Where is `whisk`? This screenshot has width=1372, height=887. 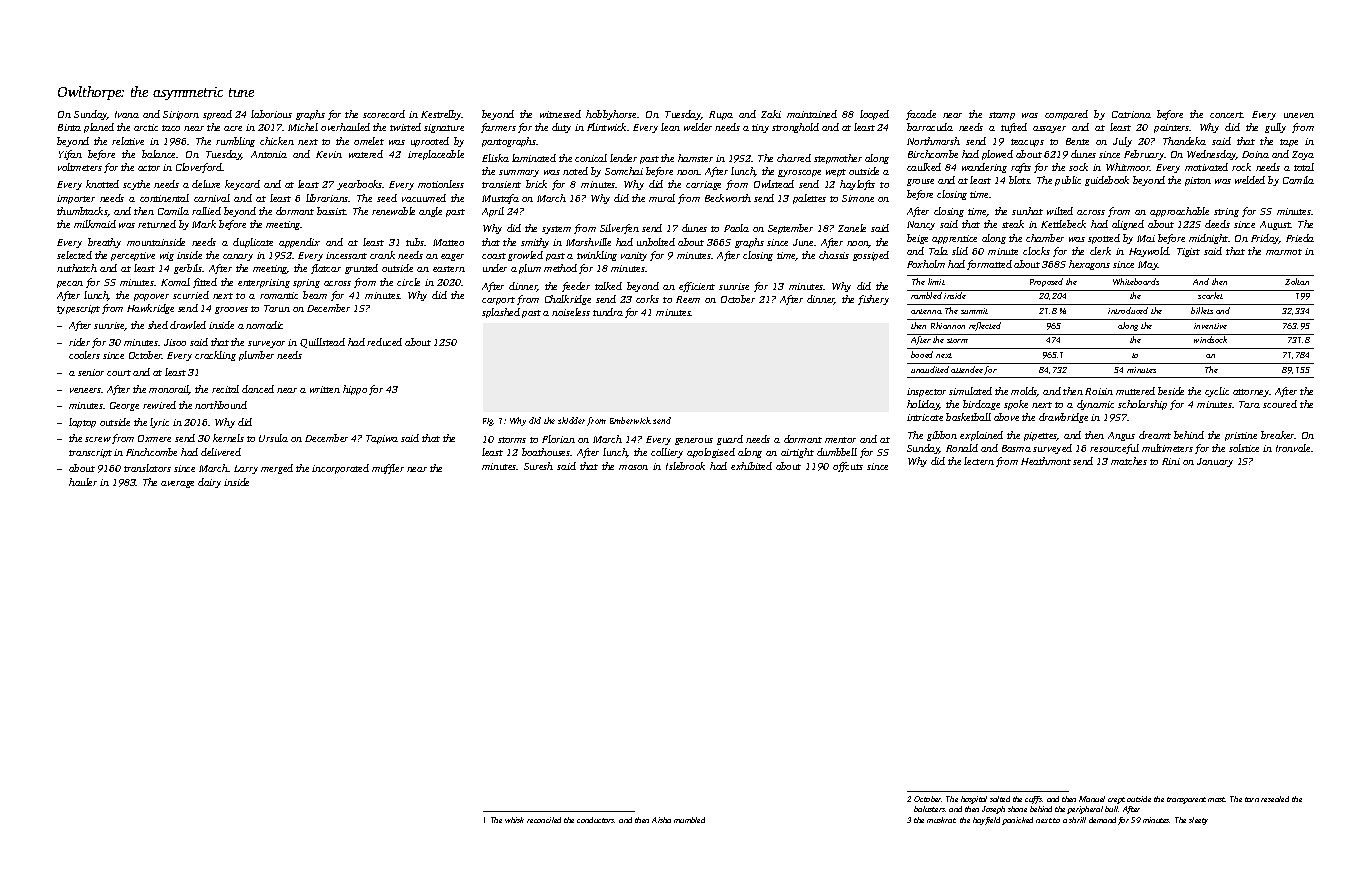 whisk is located at coordinates (514, 820).
